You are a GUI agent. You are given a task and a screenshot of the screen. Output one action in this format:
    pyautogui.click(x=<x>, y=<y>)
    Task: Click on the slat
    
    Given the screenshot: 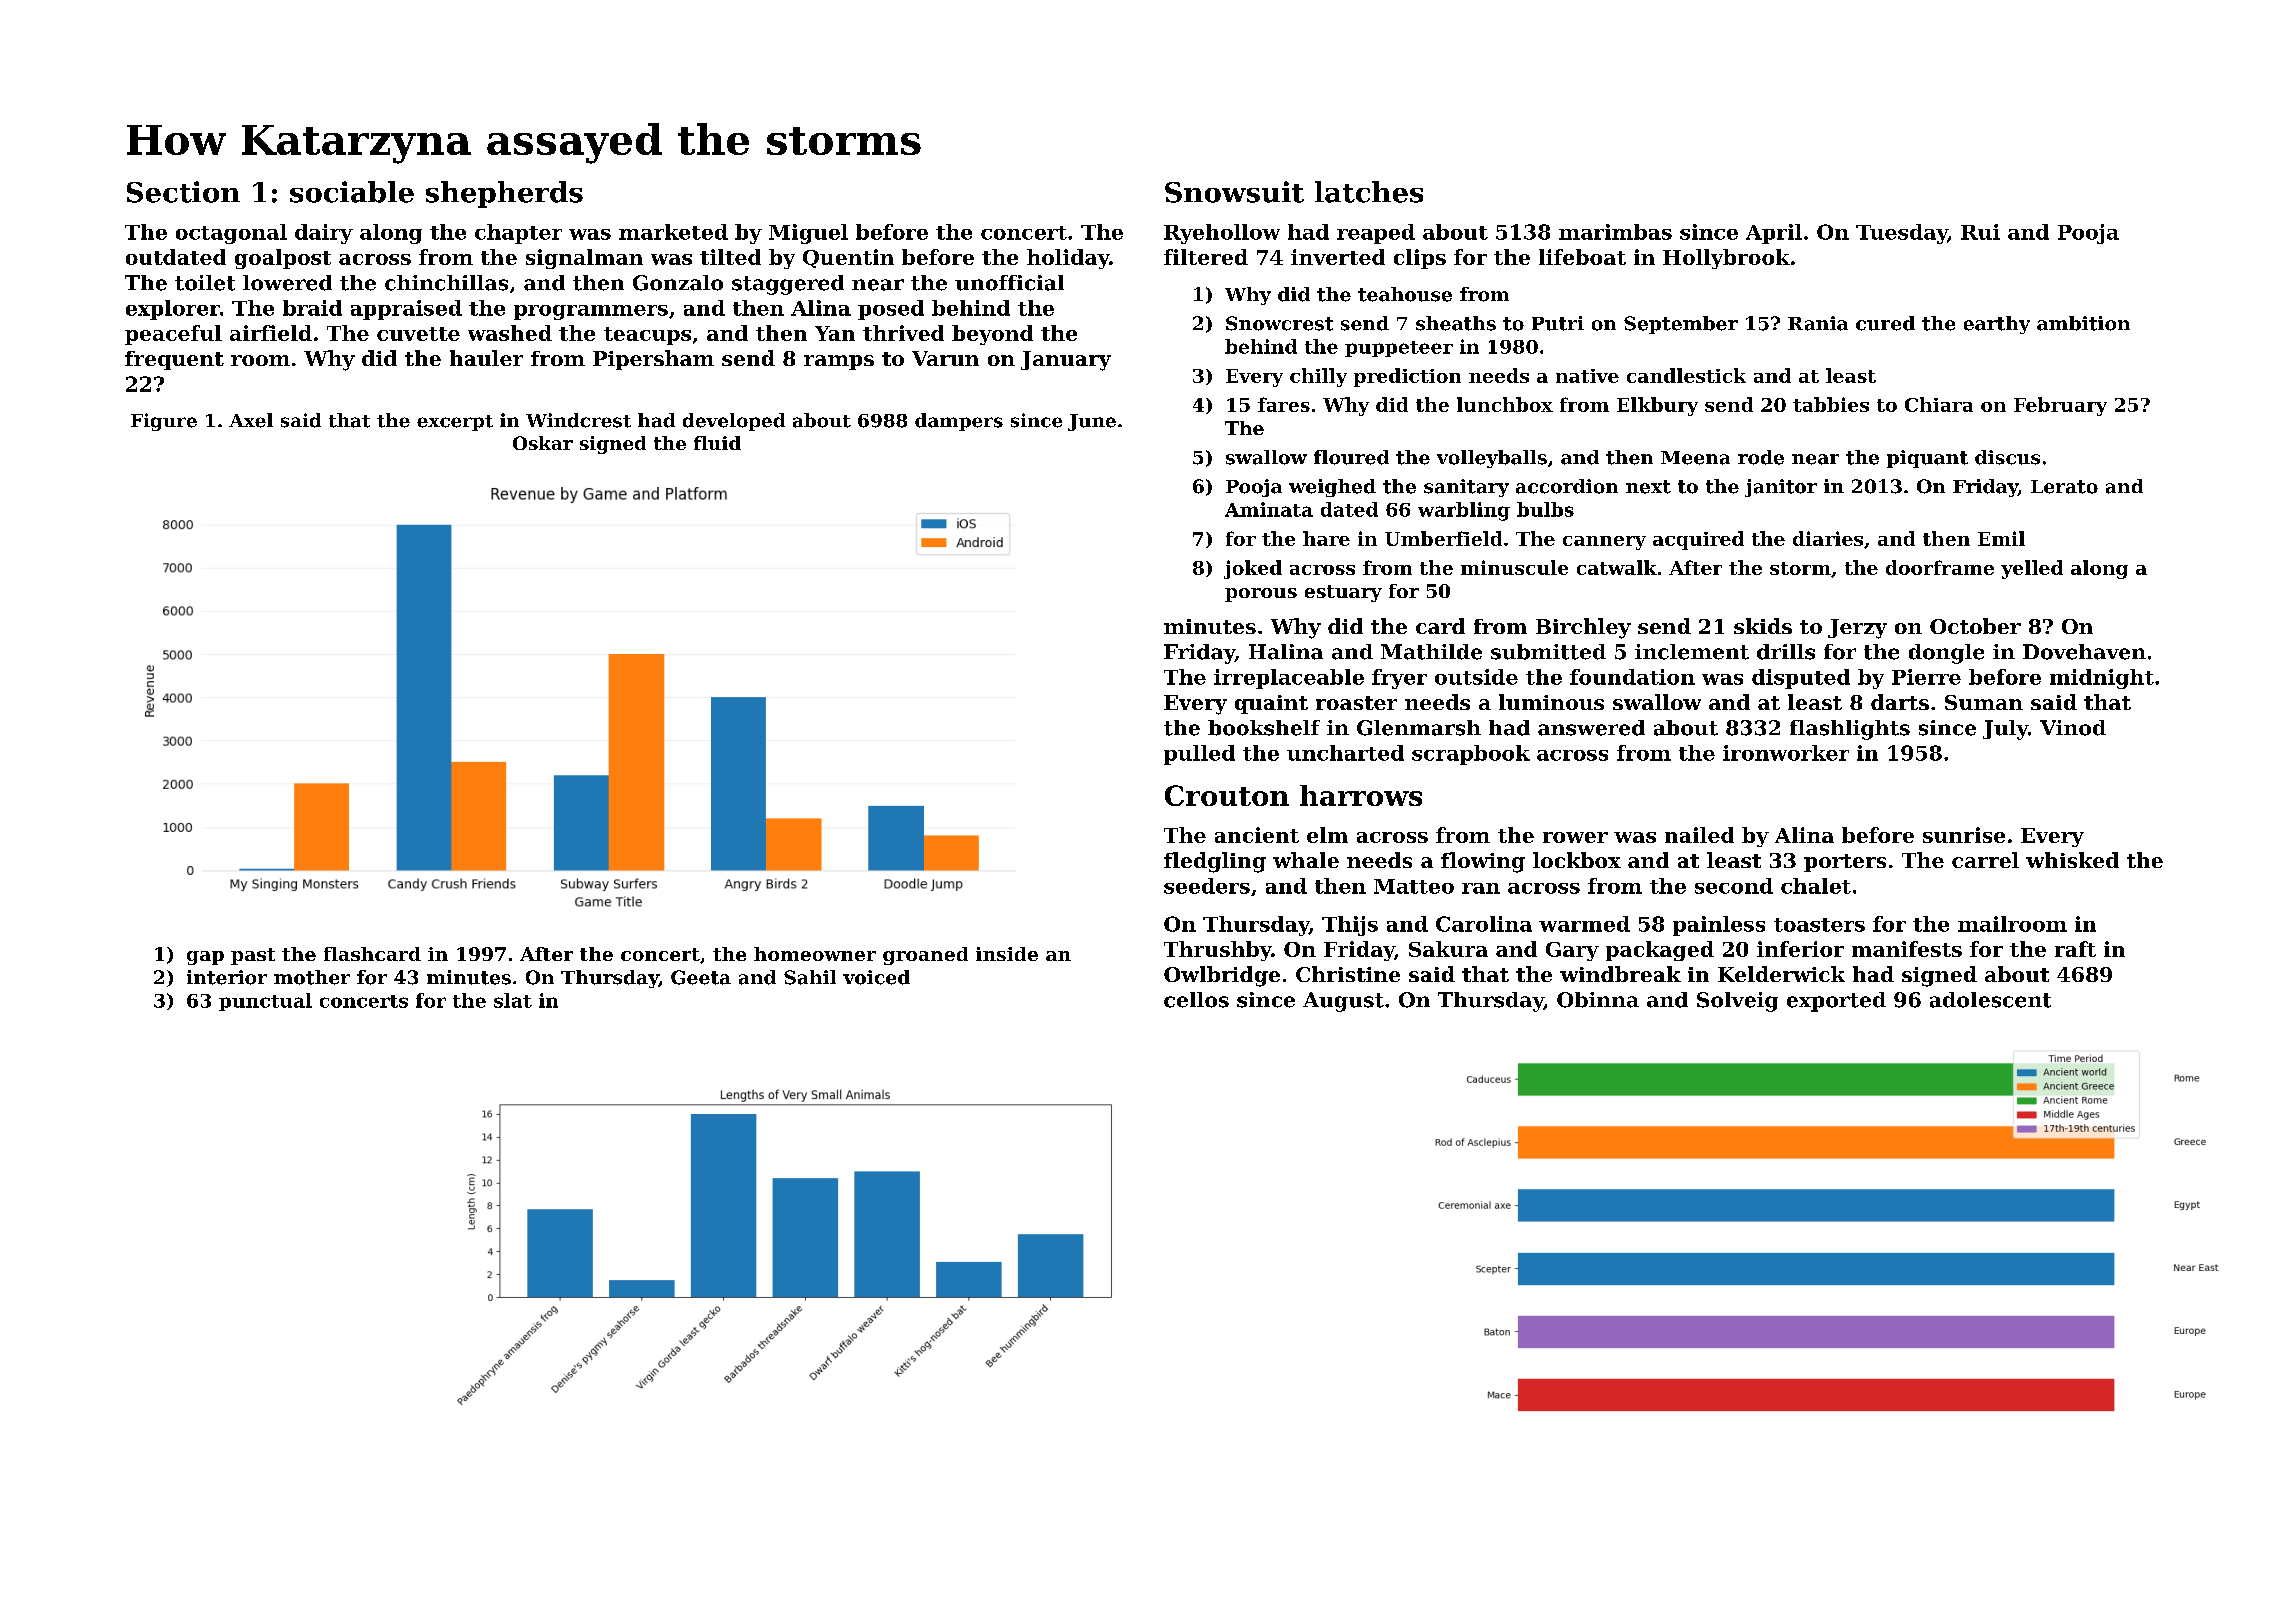 What is the action you would take?
    pyautogui.click(x=513, y=1000)
